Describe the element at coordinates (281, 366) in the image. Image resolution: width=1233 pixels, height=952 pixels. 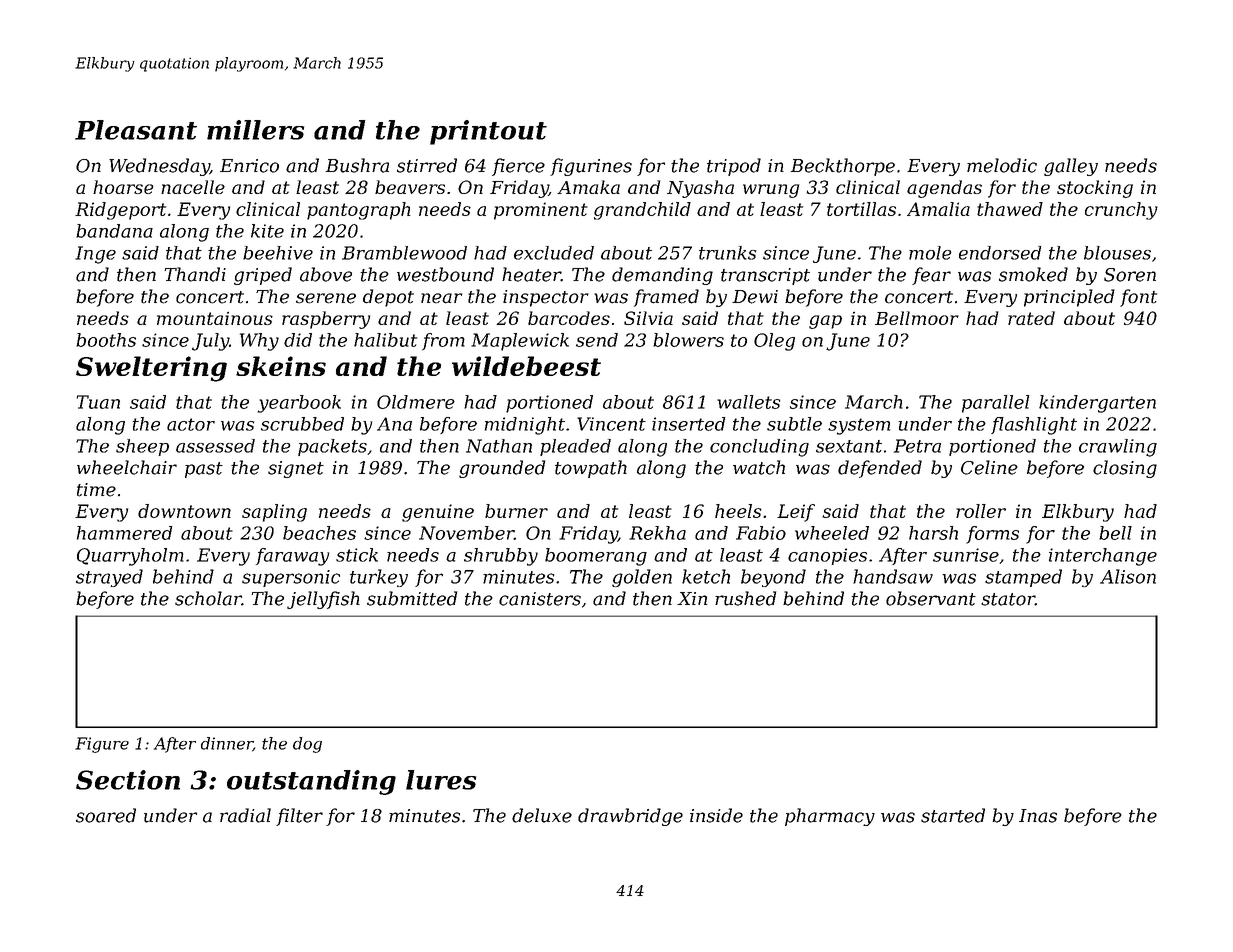
I see `skeins` at that location.
